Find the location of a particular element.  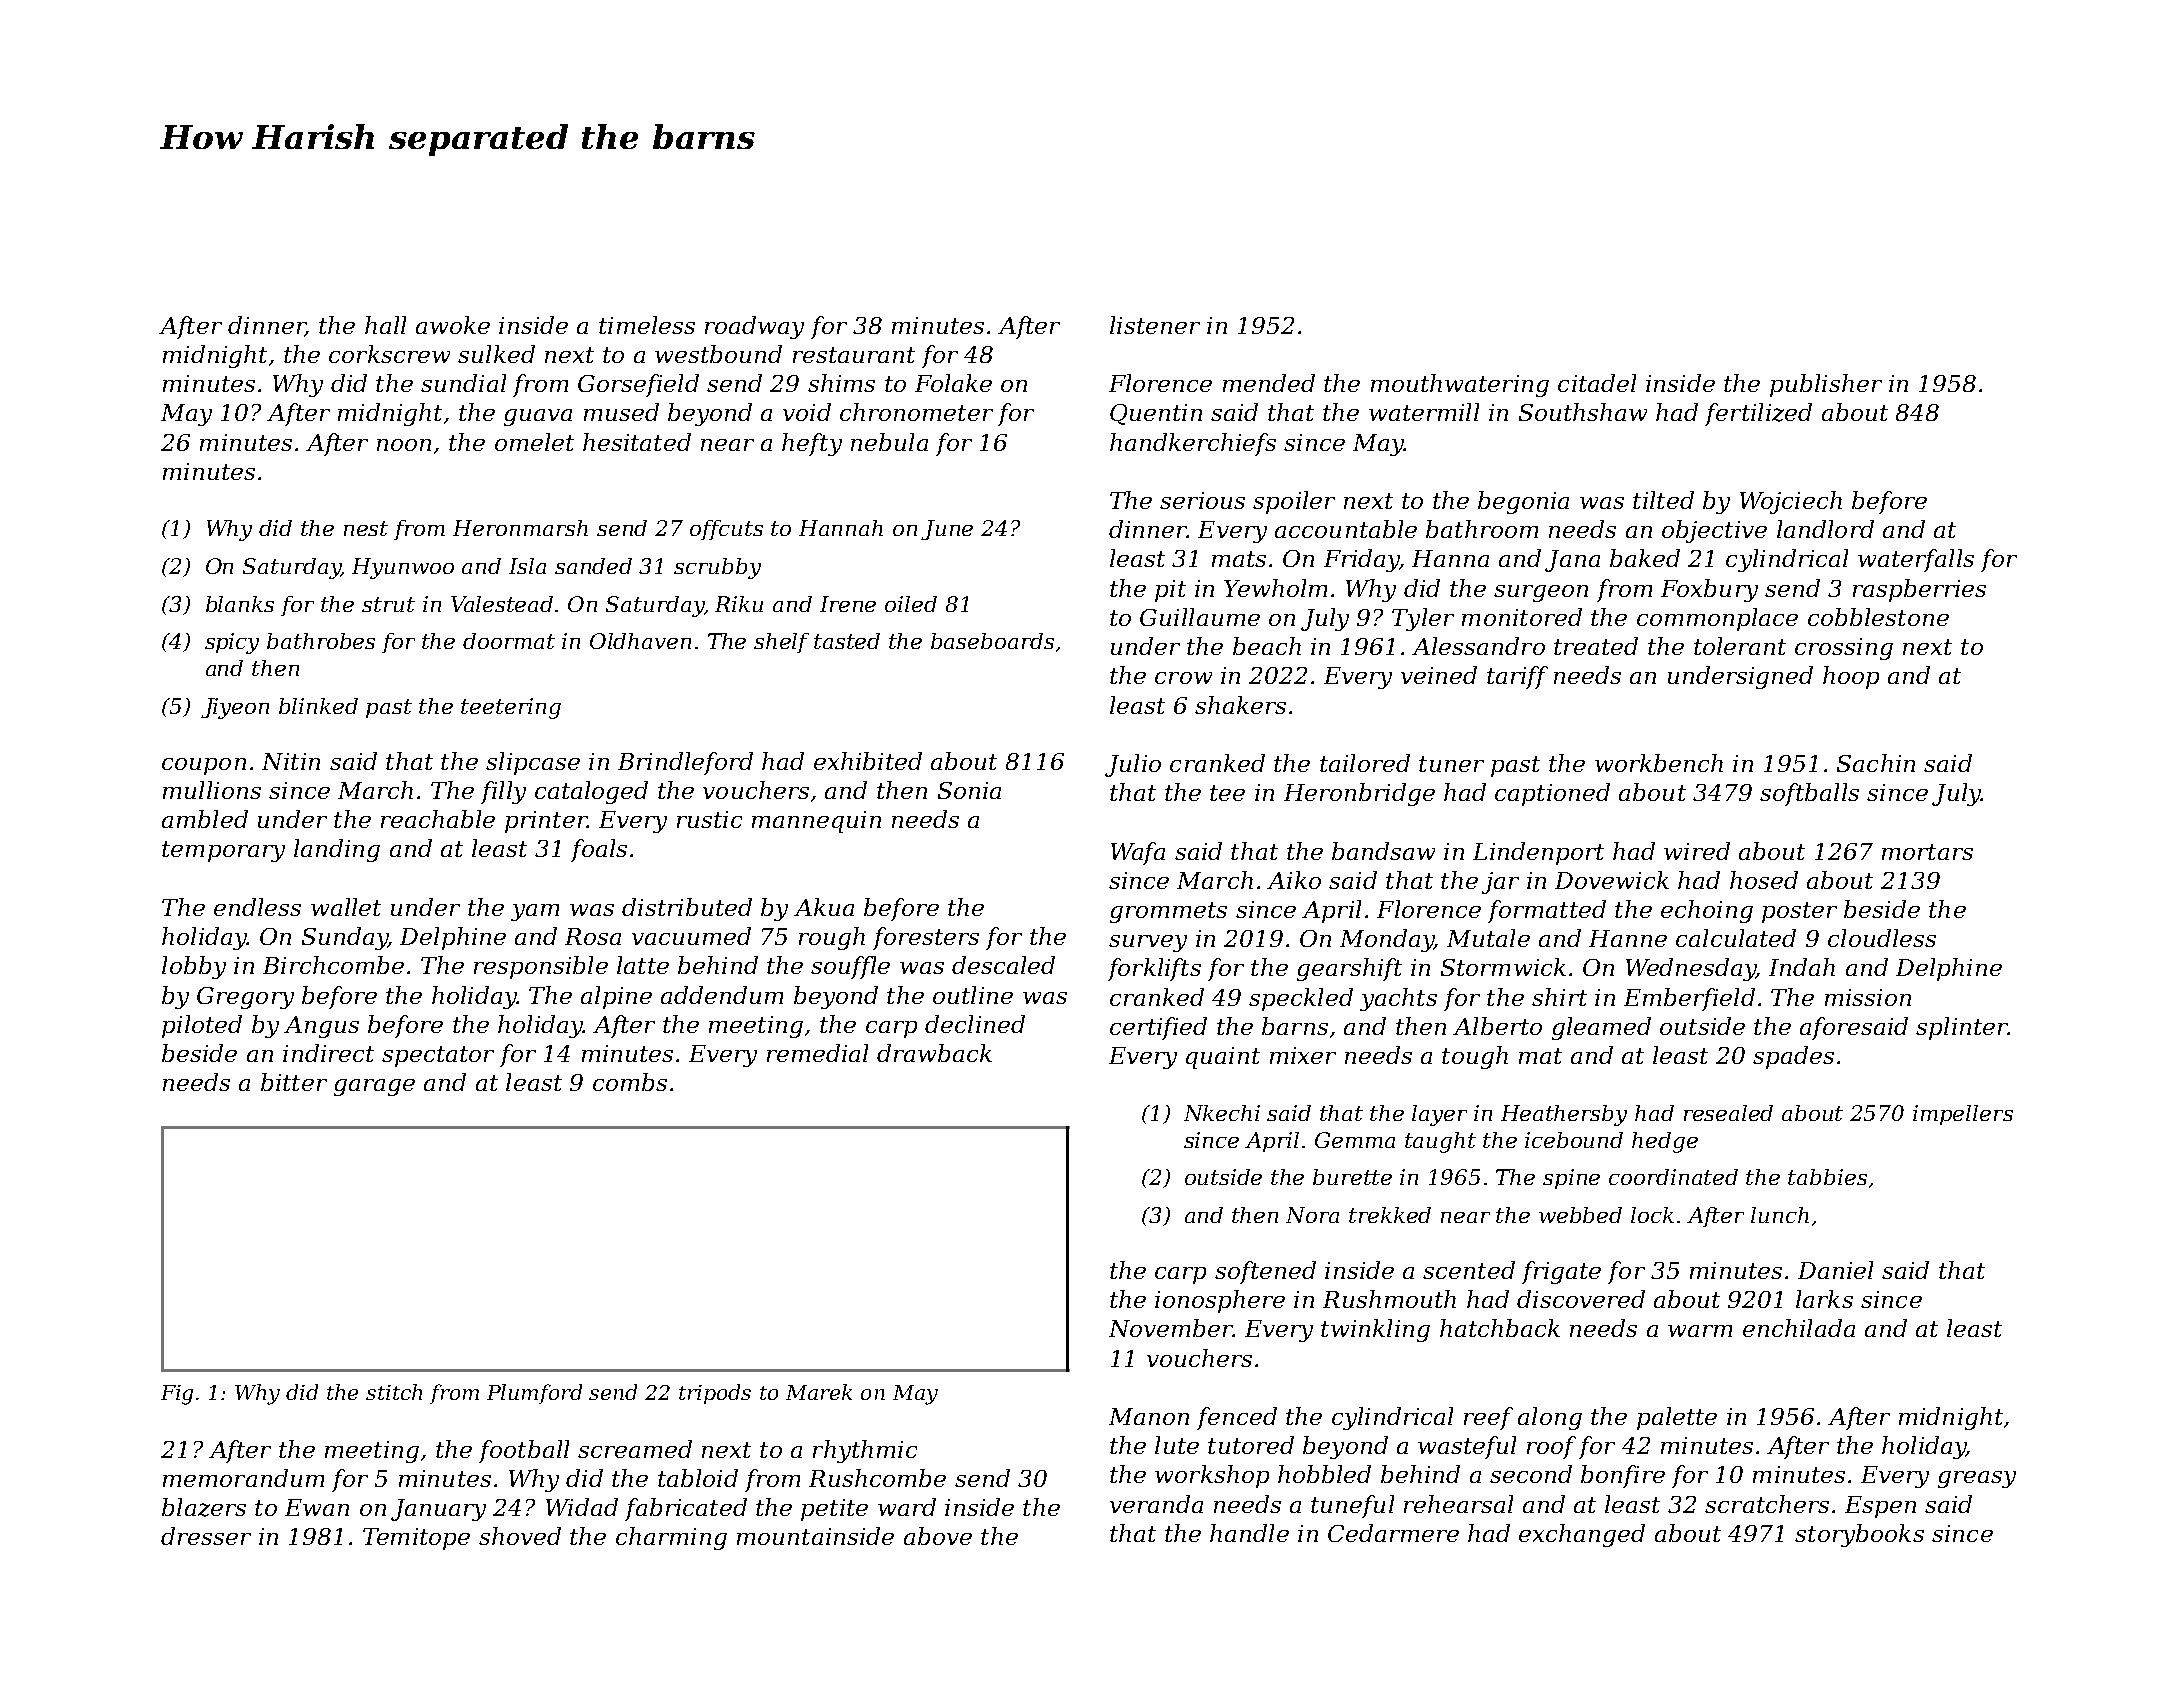

timeless is located at coordinates (647, 325).
